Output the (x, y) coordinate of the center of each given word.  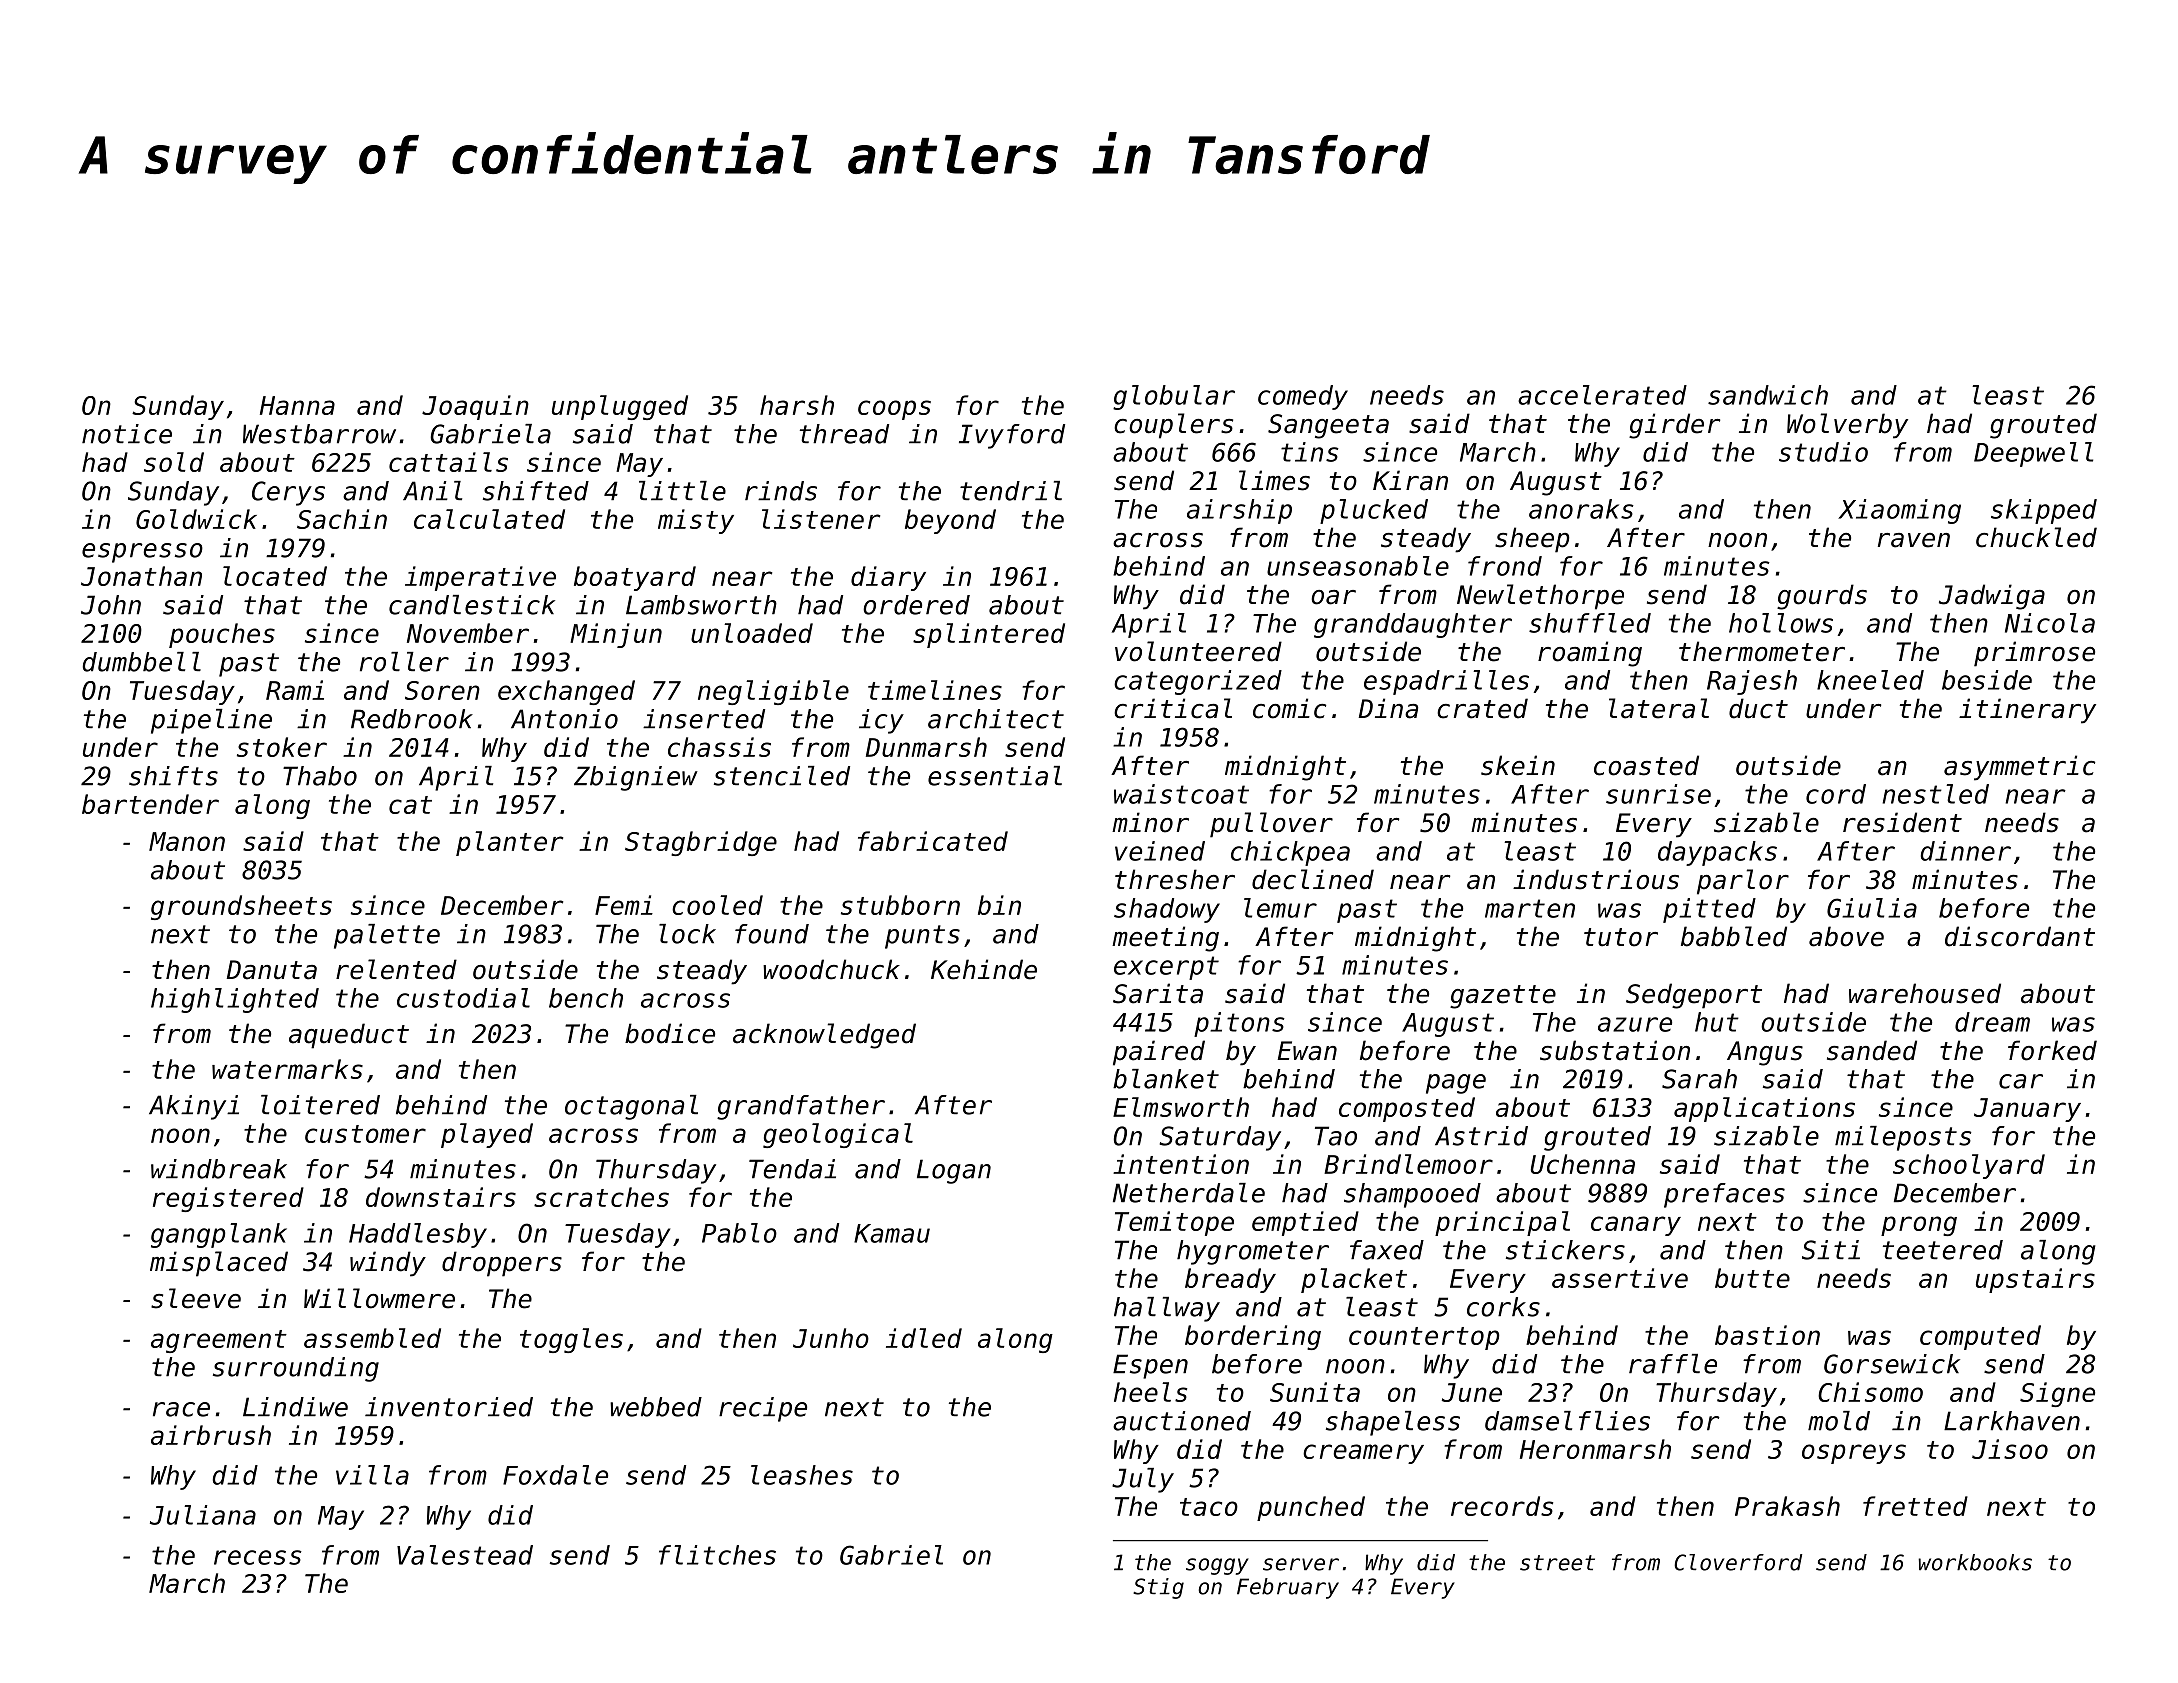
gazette (1503, 997)
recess (258, 1557)
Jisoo (2010, 1449)
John (111, 605)
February (1288, 1588)
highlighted (235, 1000)
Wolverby (1847, 426)
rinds (781, 491)
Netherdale (1189, 1193)
